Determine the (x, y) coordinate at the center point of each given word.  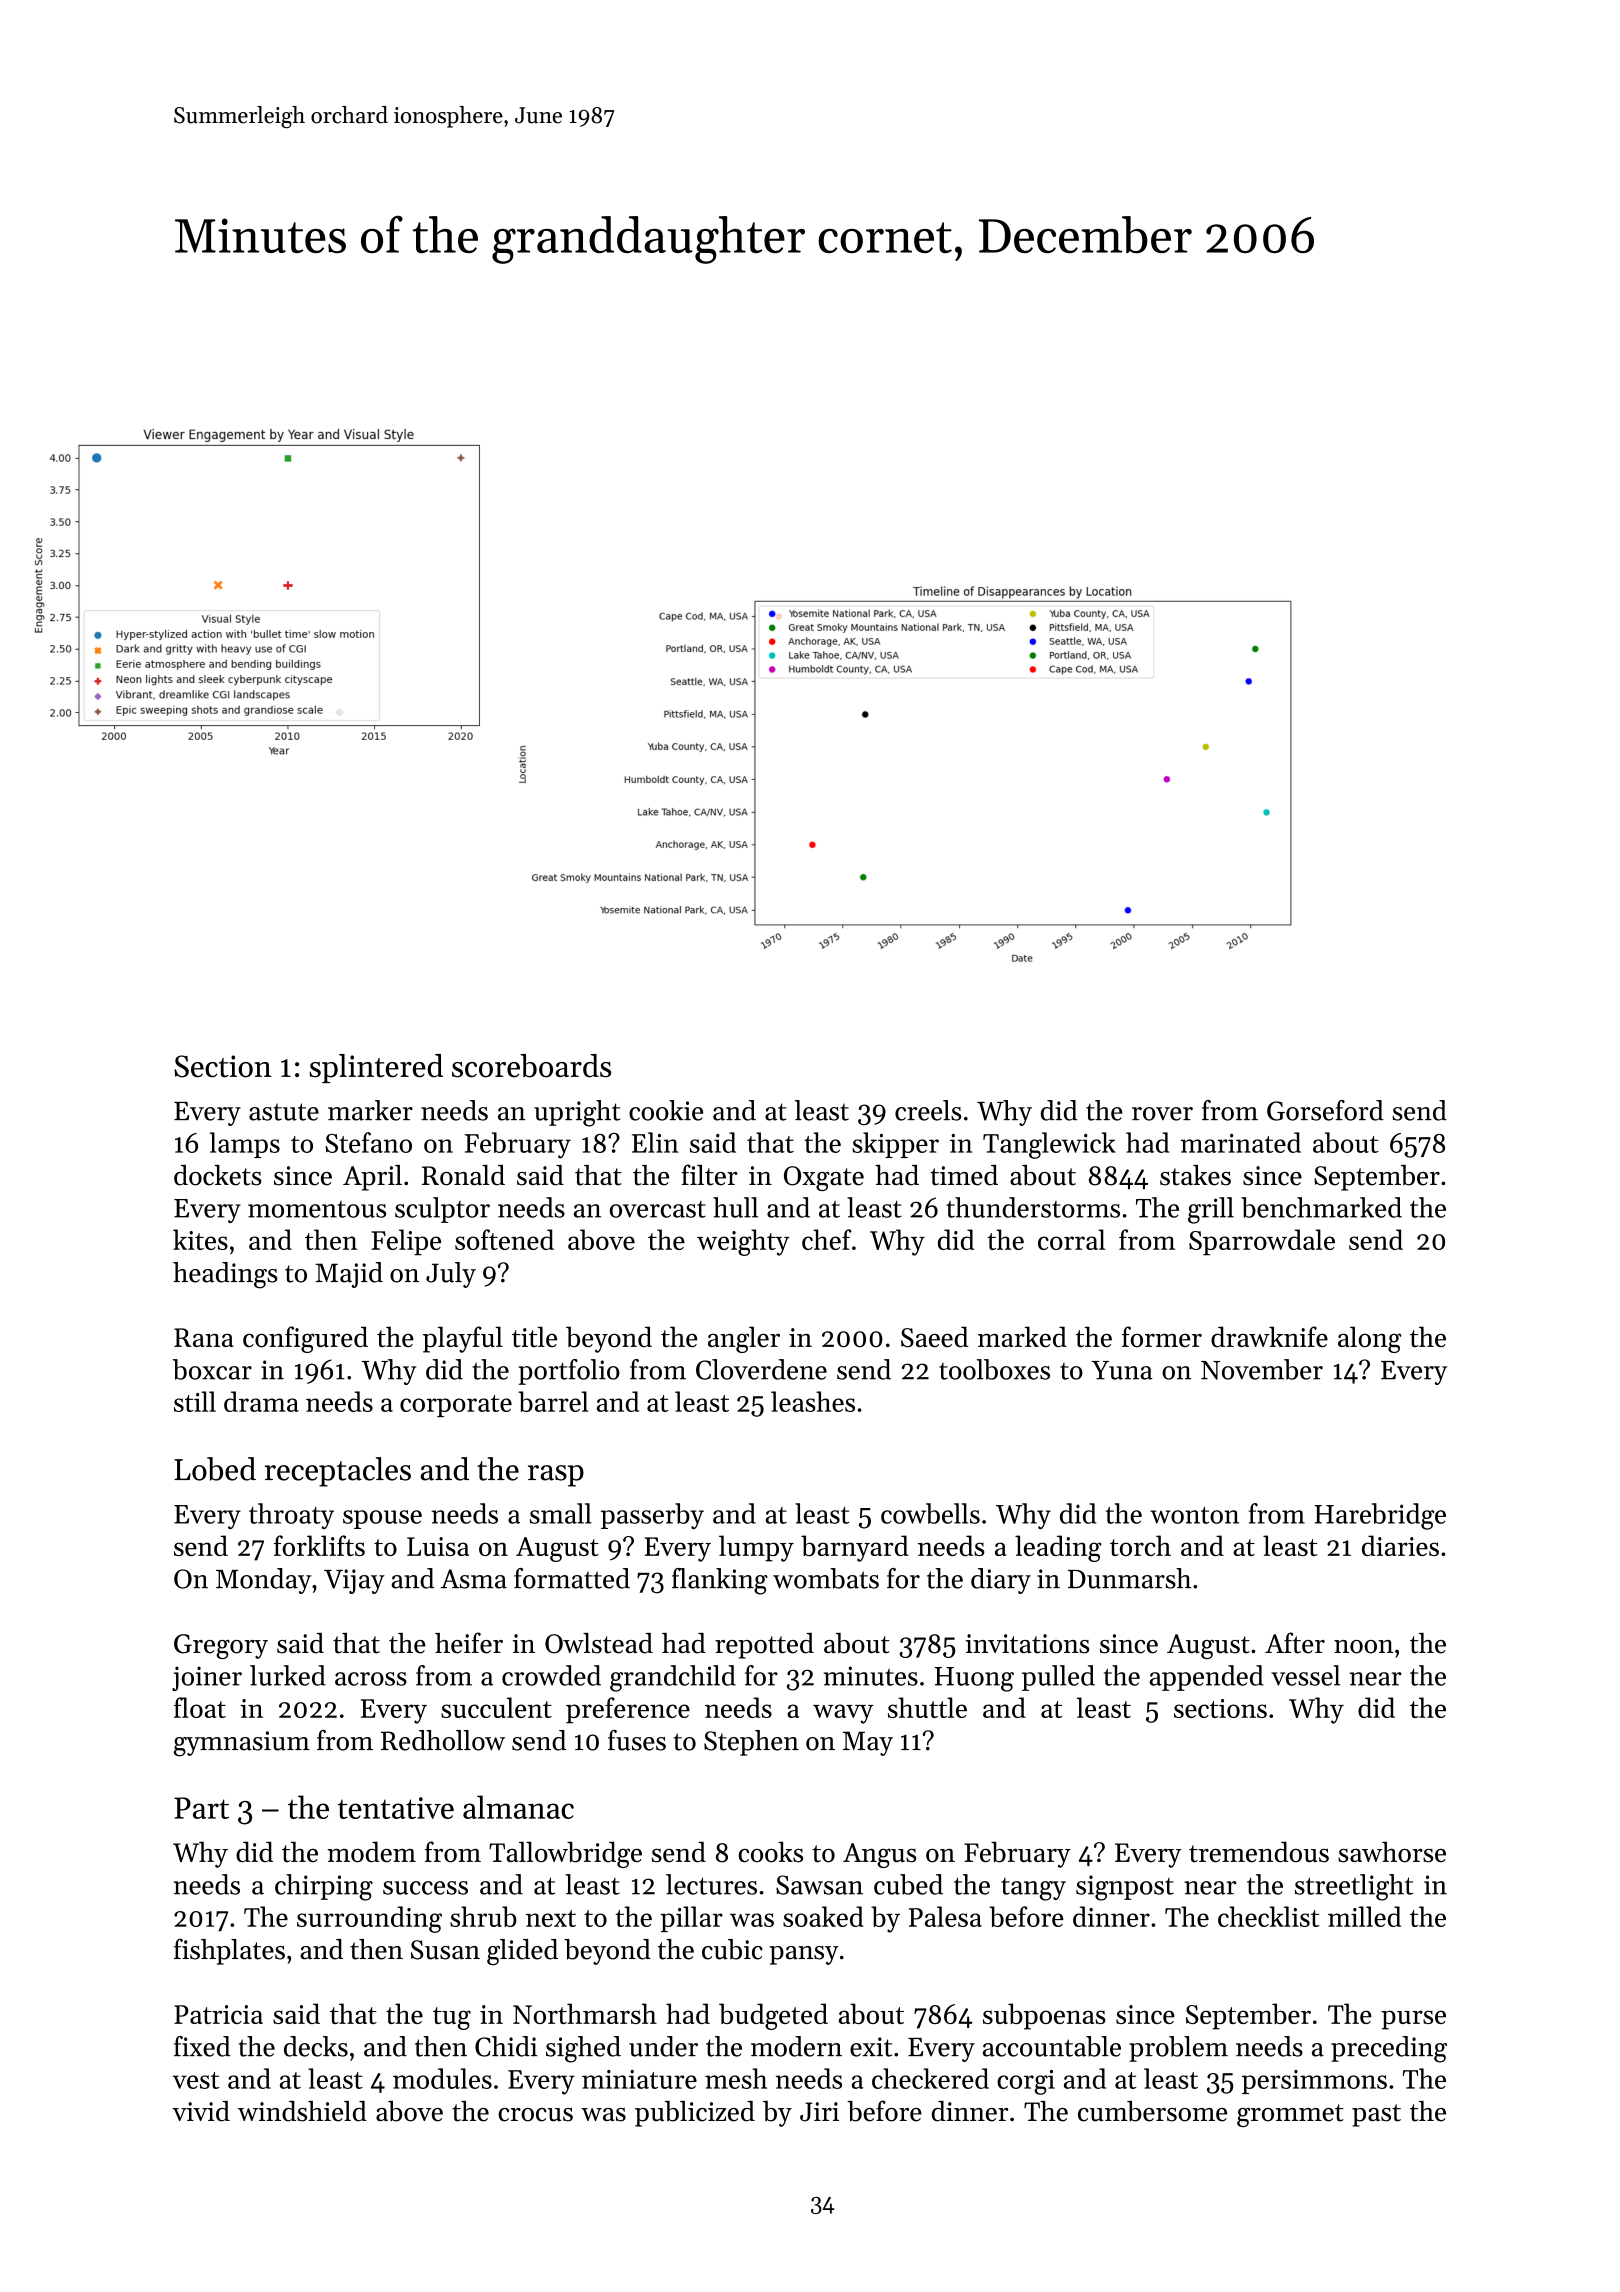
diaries (1400, 1545)
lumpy (756, 1548)
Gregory (221, 1646)
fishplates (229, 1951)
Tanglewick (1049, 1145)
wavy (843, 1714)
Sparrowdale (1262, 1242)
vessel (1305, 1675)
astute (284, 1112)
